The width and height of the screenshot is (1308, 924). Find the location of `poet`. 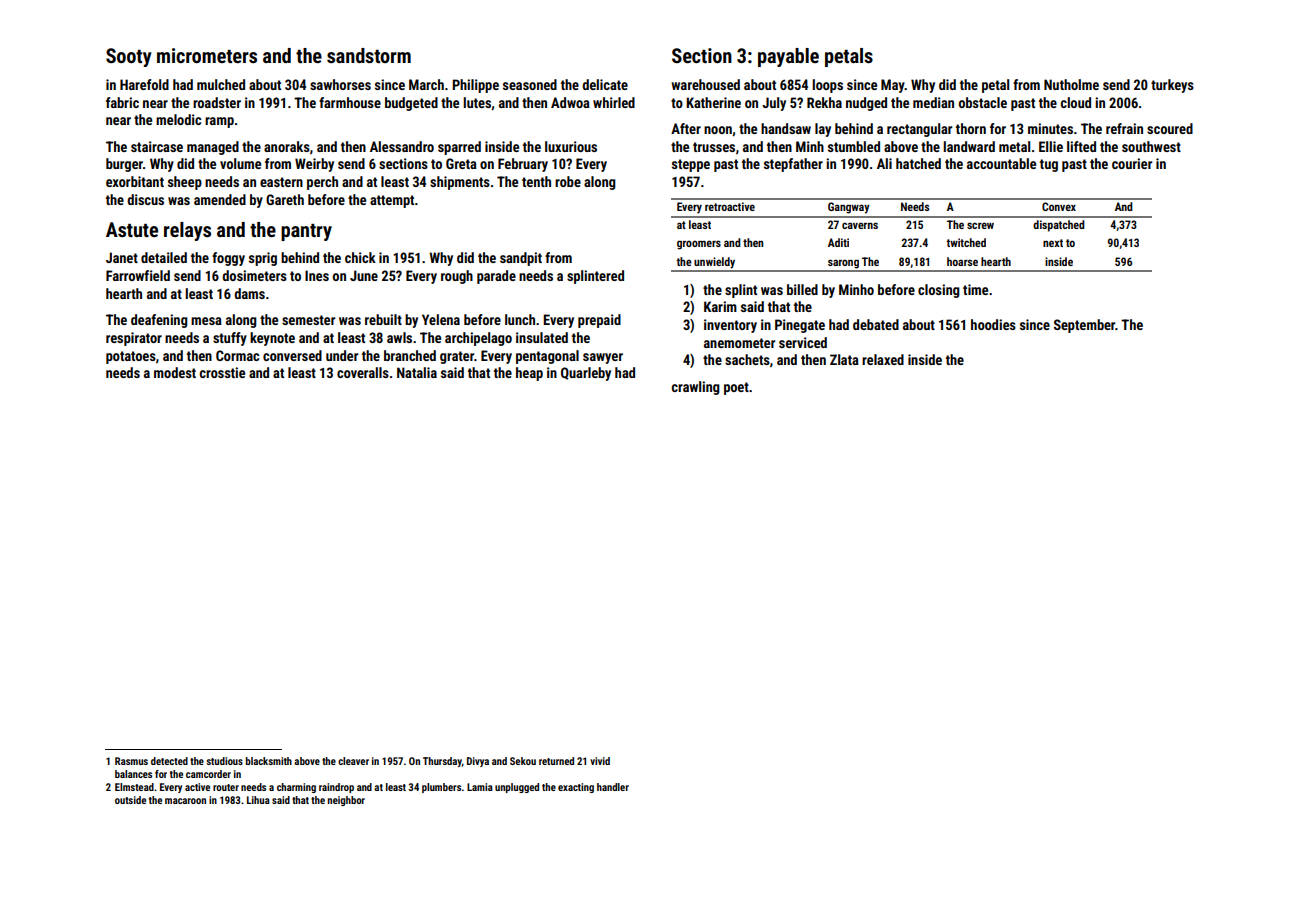

poet is located at coordinates (736, 388).
